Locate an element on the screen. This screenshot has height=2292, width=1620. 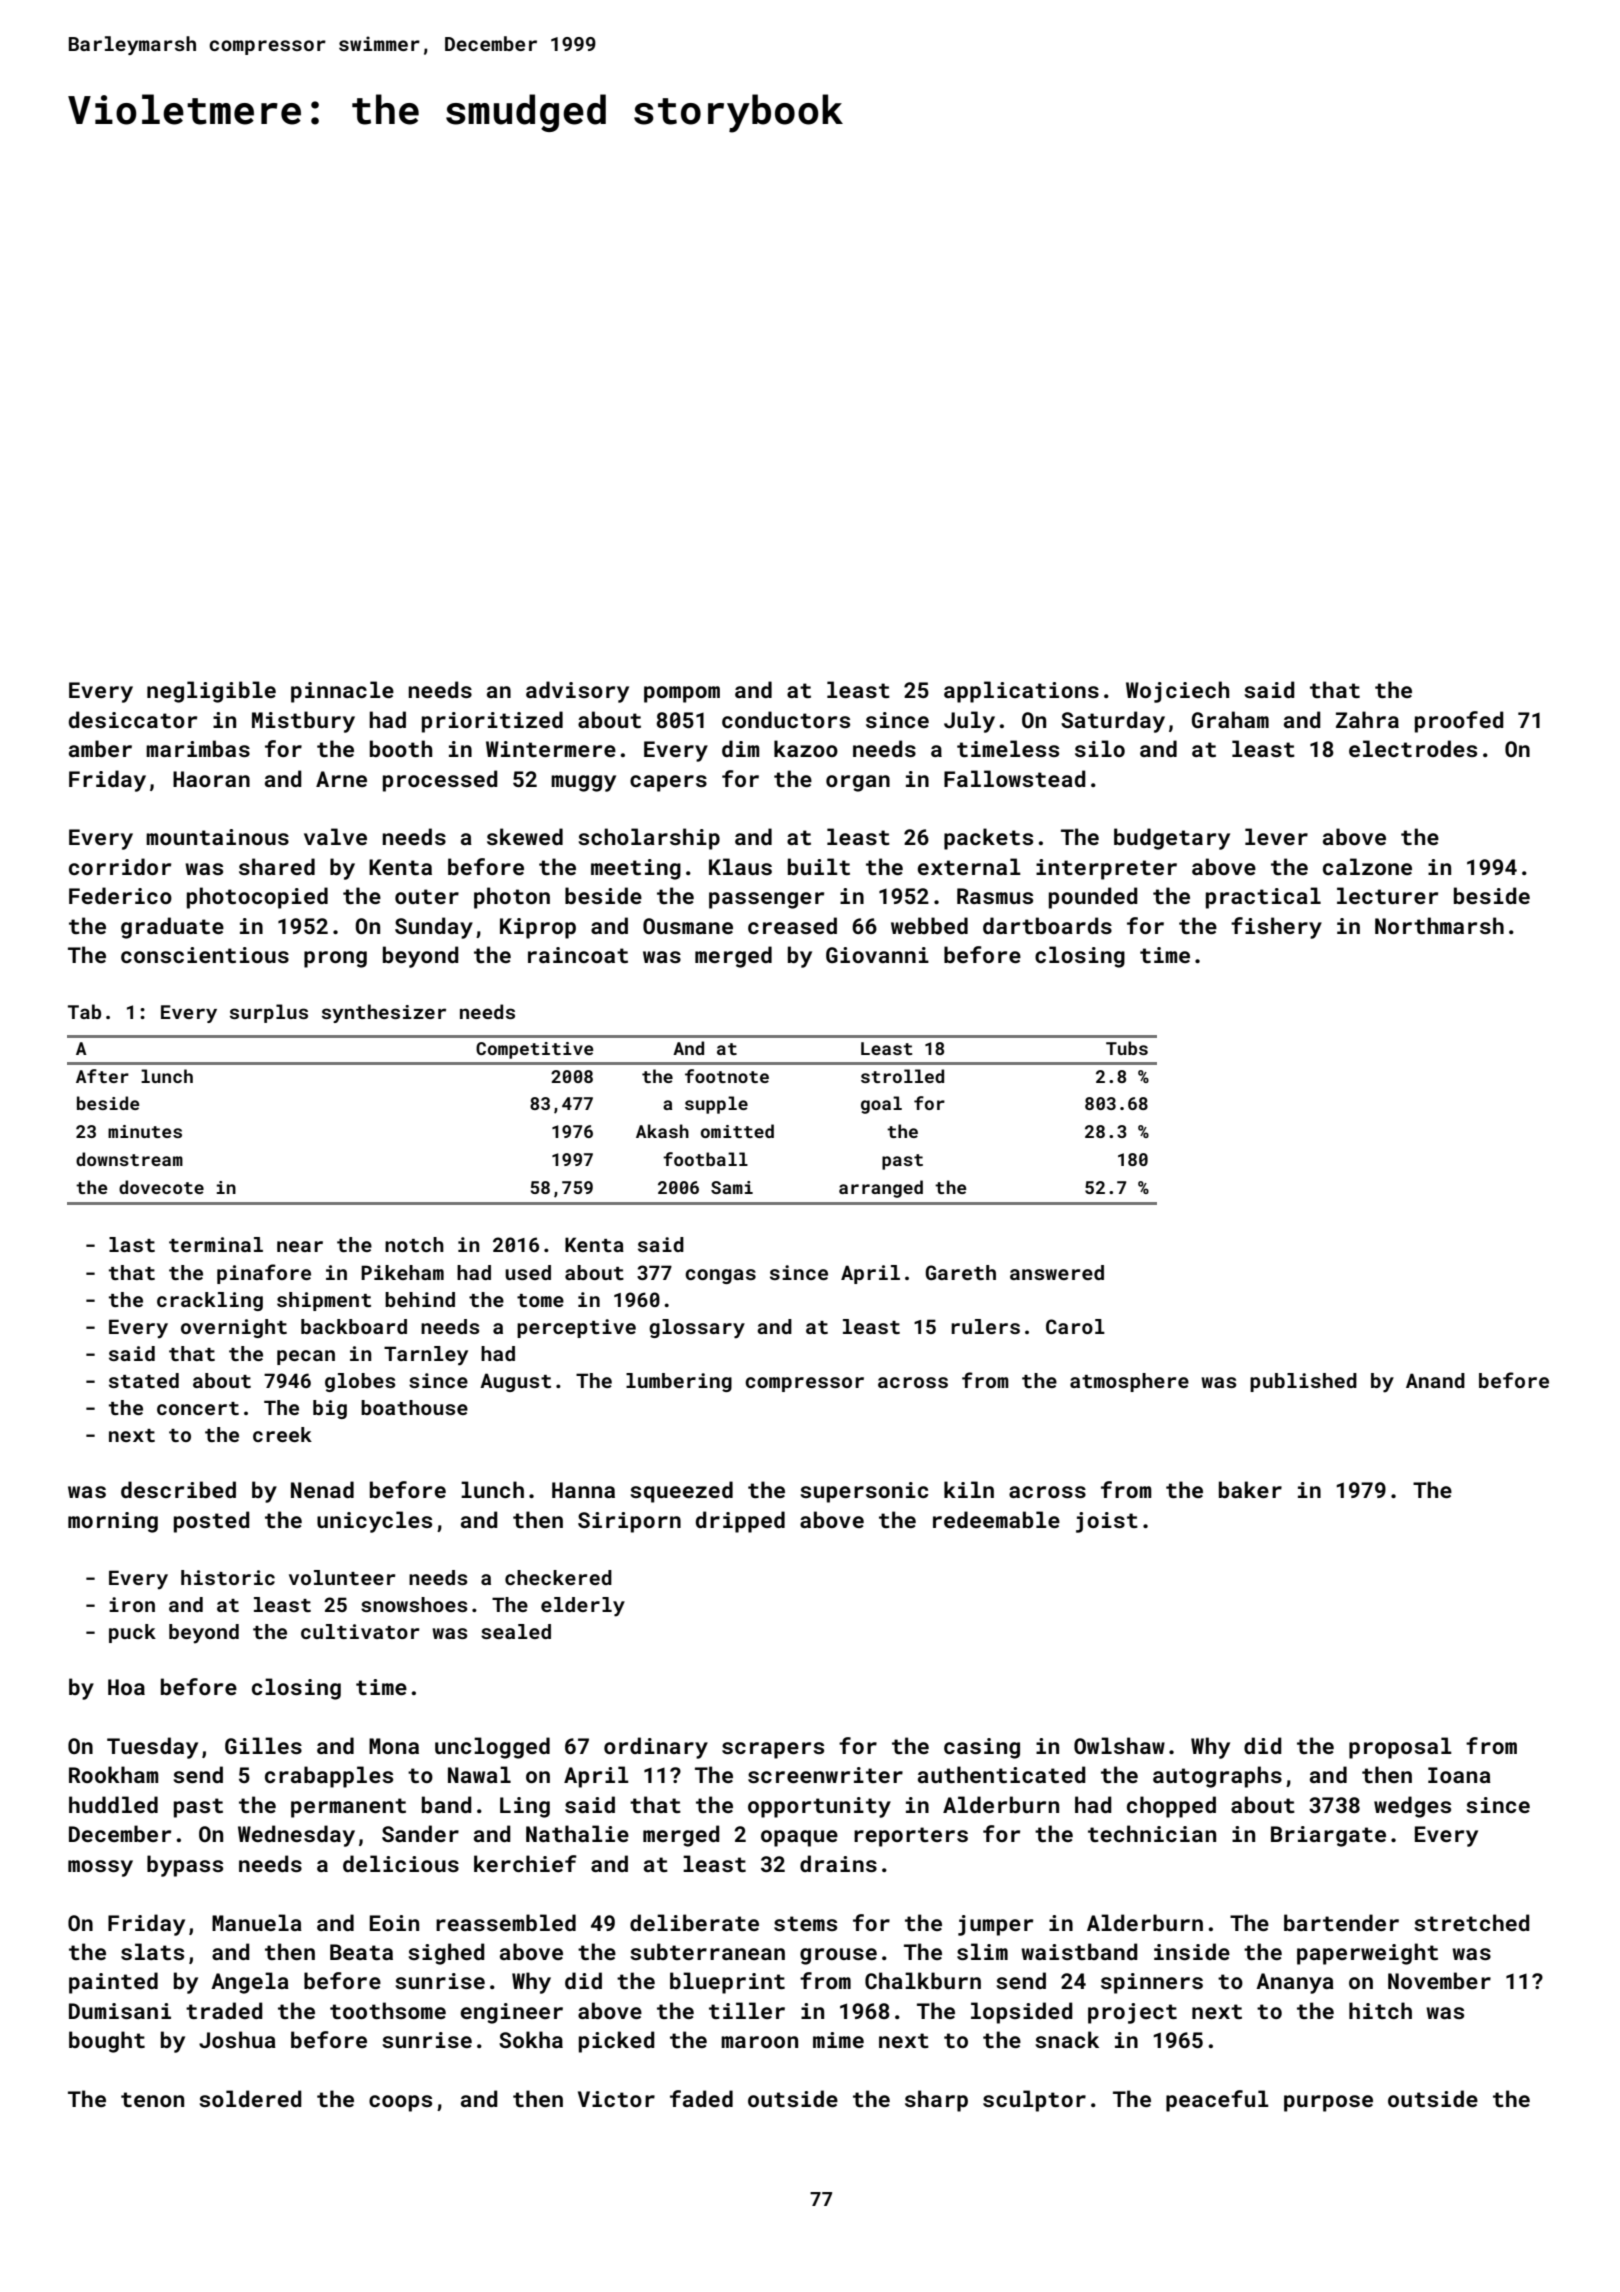
organ is located at coordinates (858, 783).
